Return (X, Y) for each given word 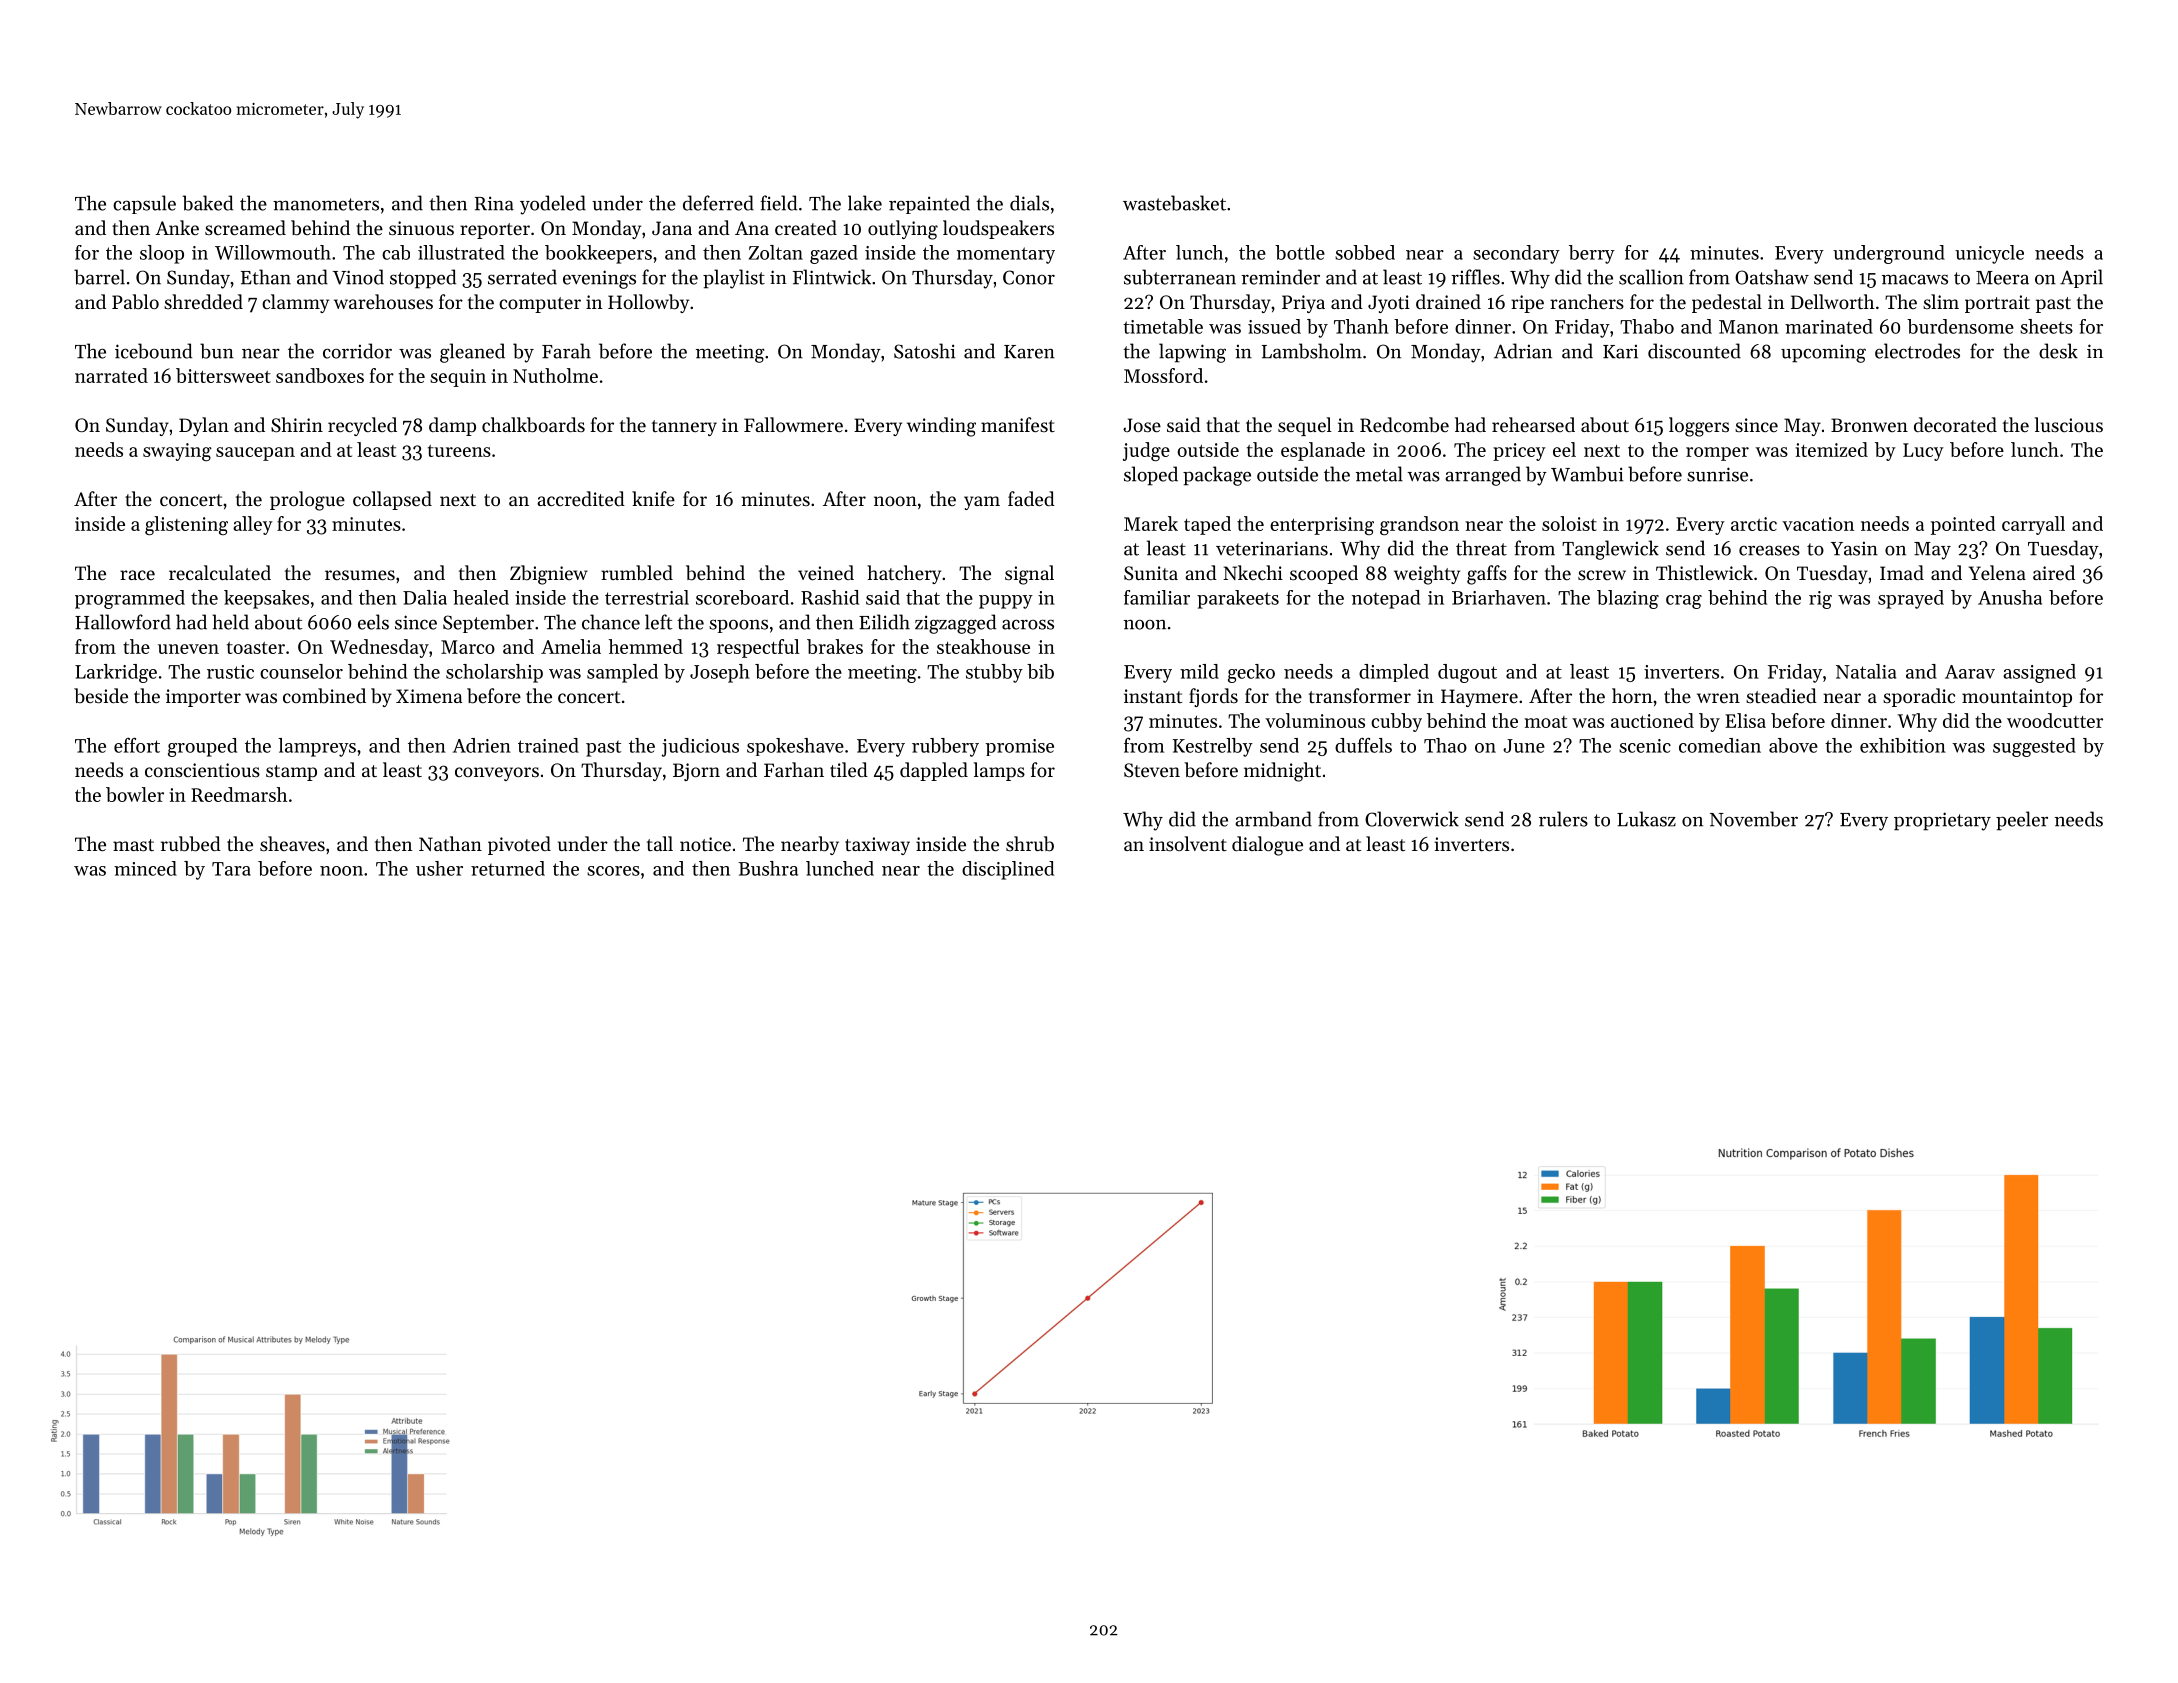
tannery (684, 428)
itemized (1831, 449)
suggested (2034, 747)
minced (145, 868)
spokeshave (795, 747)
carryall (2033, 525)
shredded (203, 301)
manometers (326, 204)
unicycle (1989, 254)
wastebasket (1174, 203)
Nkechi (1253, 572)
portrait (1997, 304)
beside (101, 695)
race (137, 575)
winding (941, 427)
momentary (1006, 255)
